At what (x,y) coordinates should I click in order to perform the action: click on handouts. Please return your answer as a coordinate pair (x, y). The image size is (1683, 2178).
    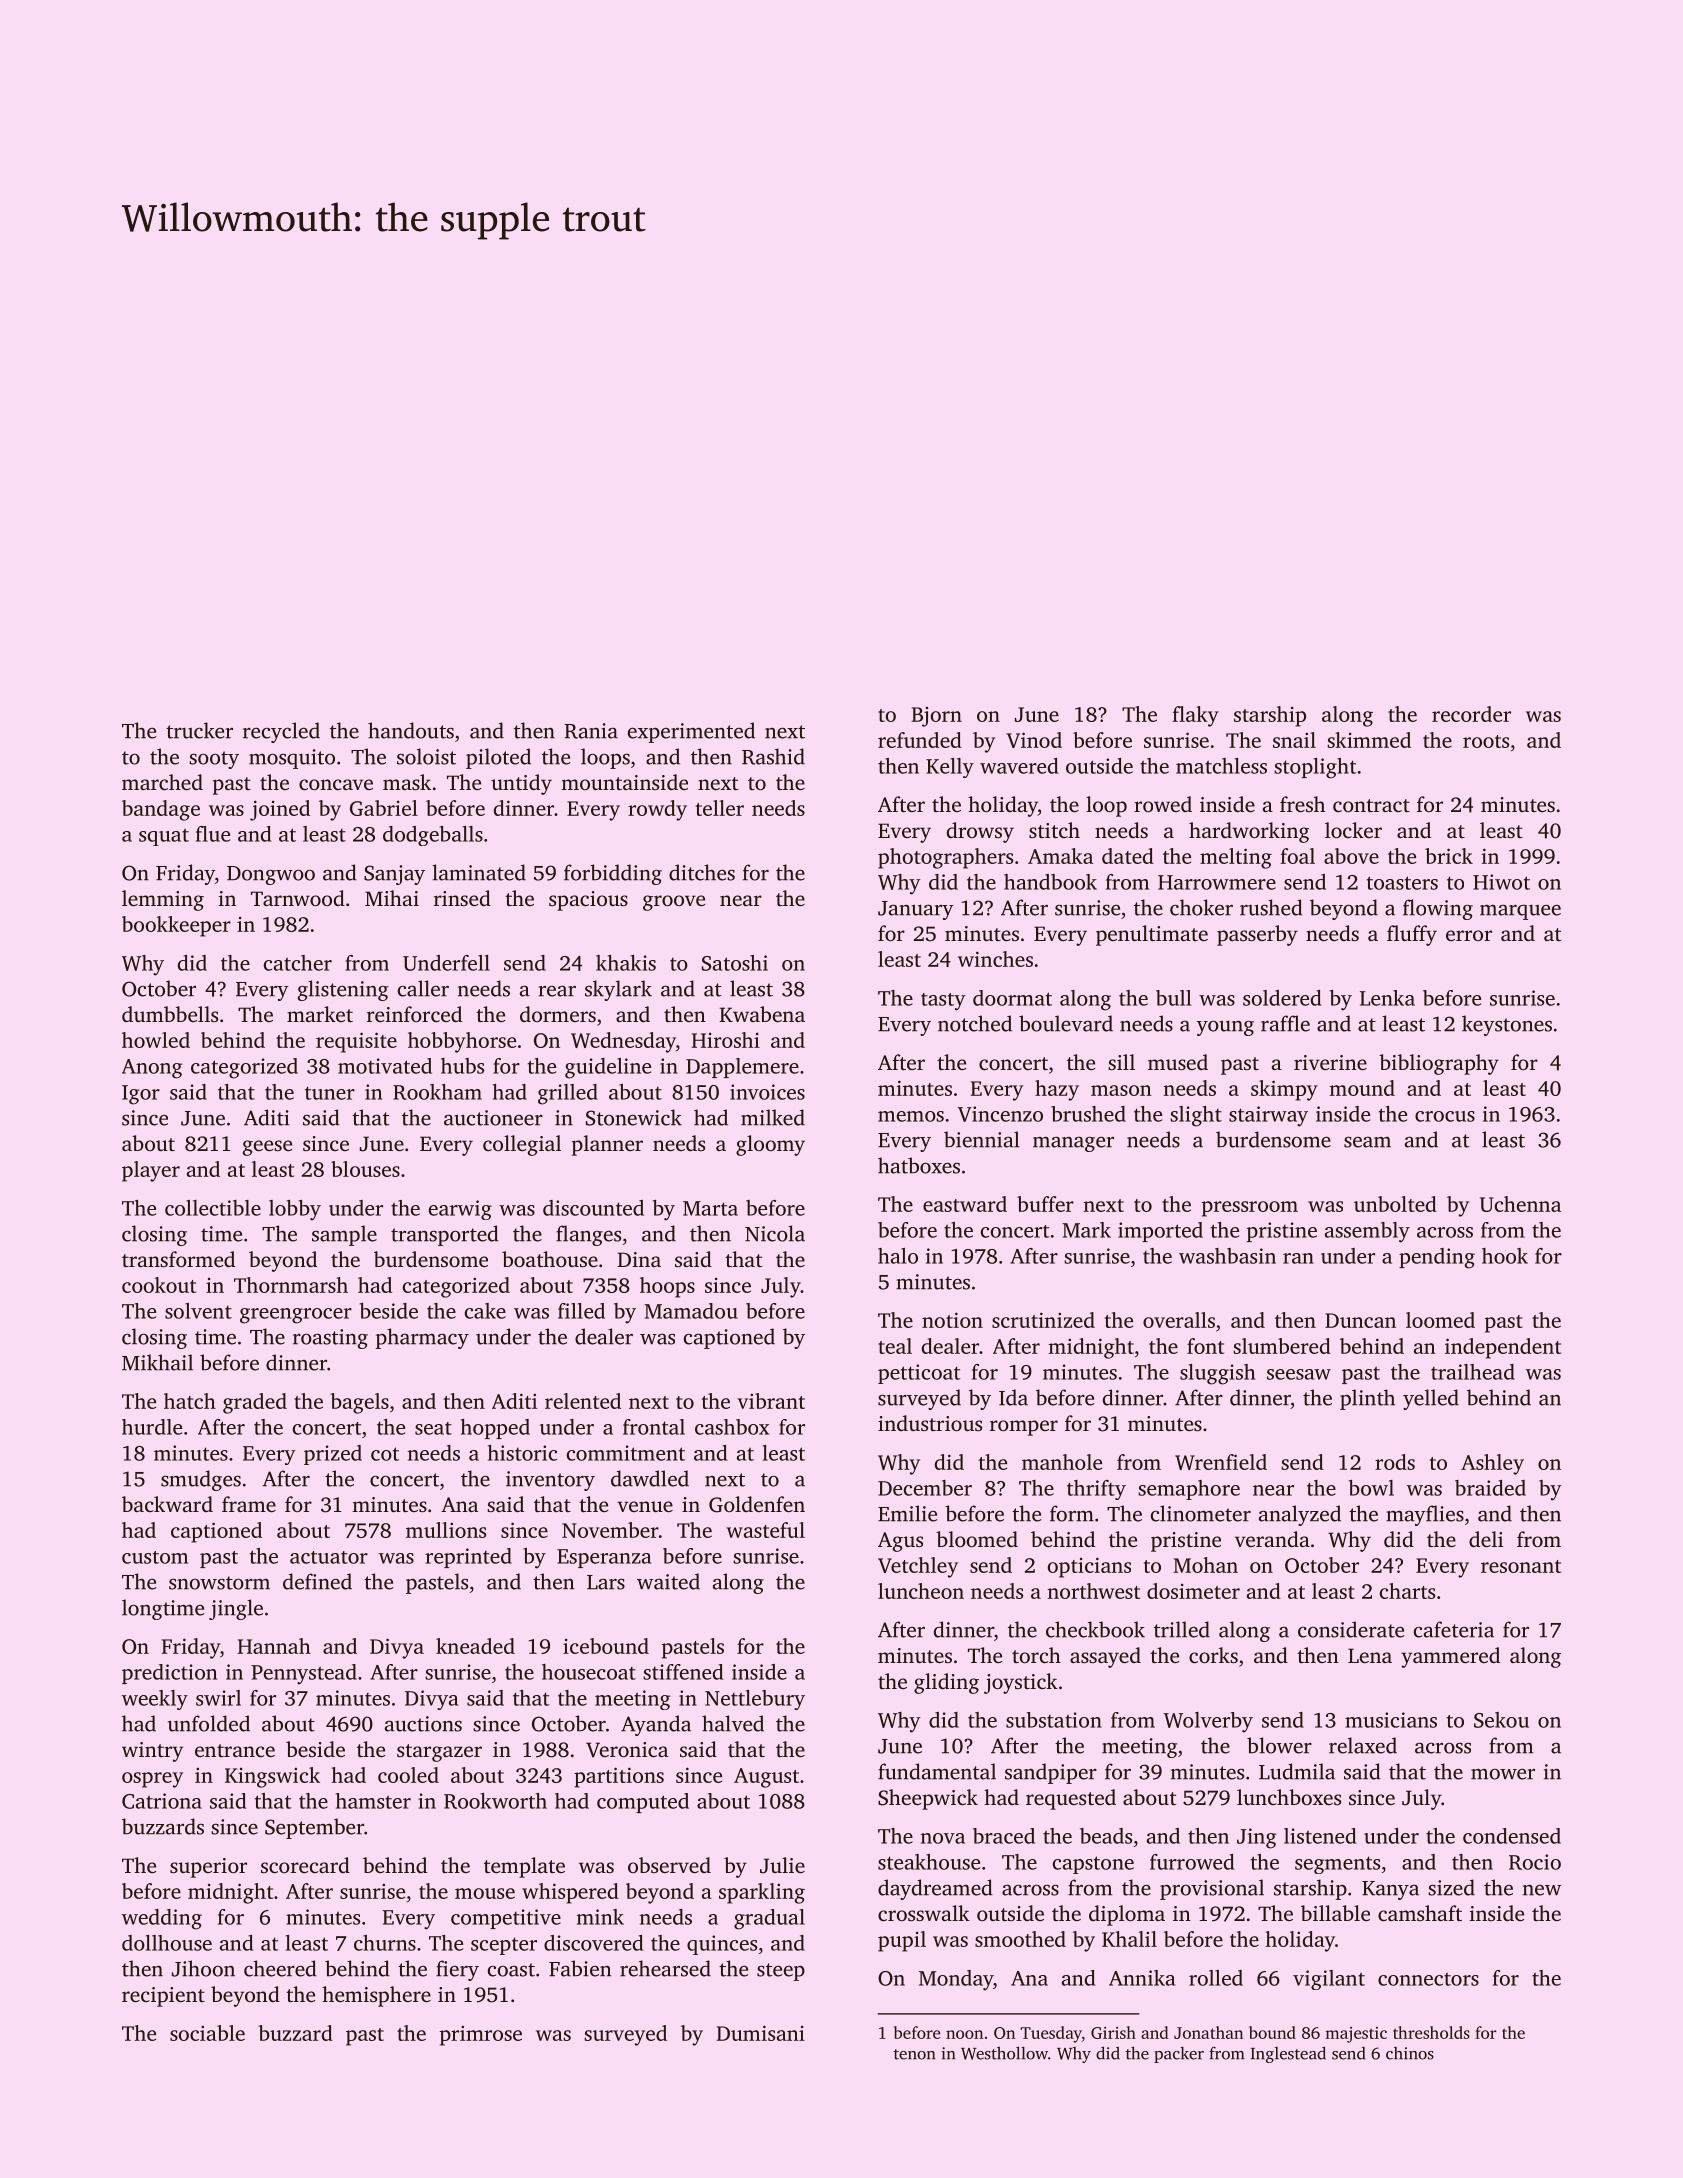
    Looking at the image, I should click on (411, 730).
